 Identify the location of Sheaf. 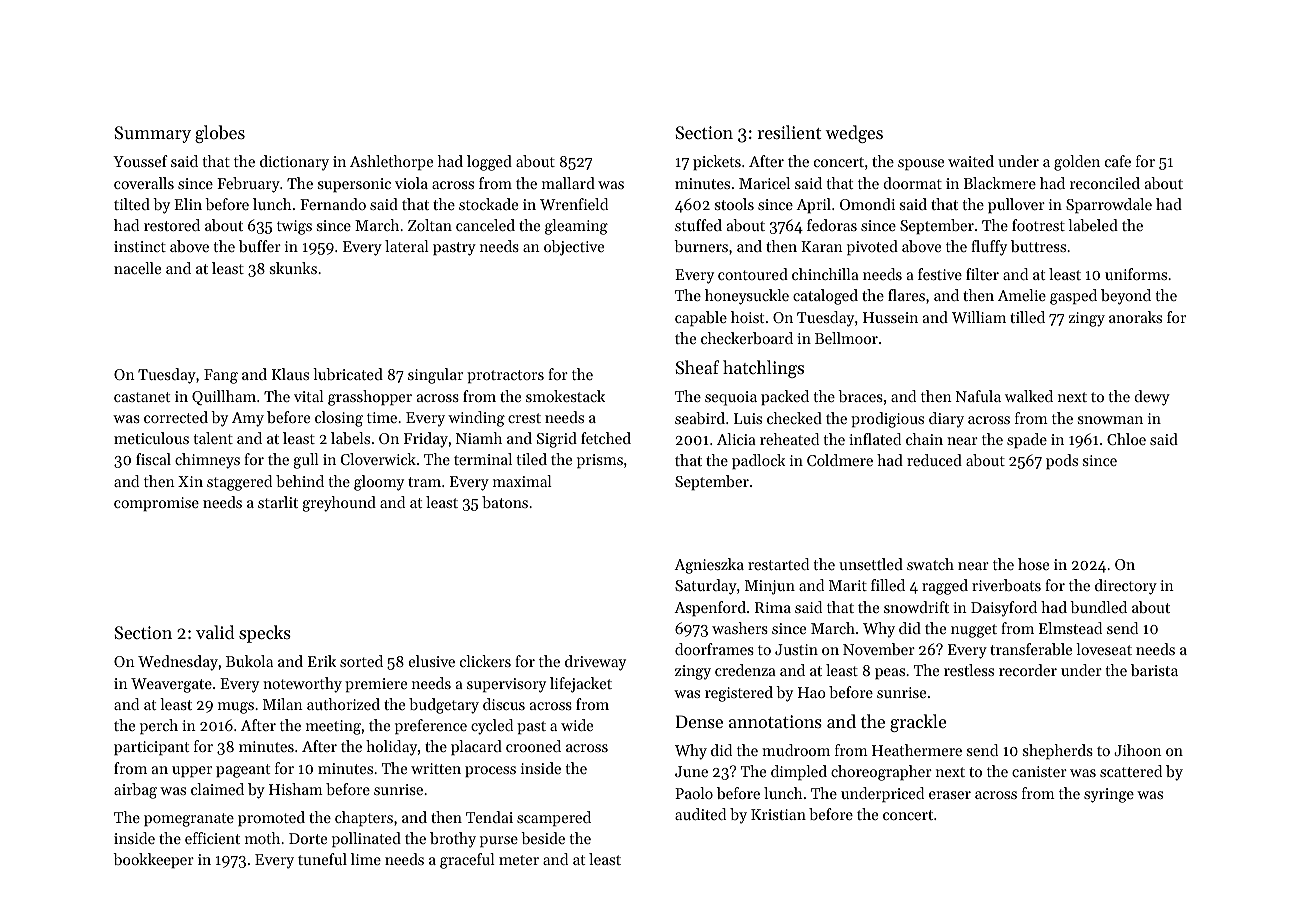
(697, 367).
